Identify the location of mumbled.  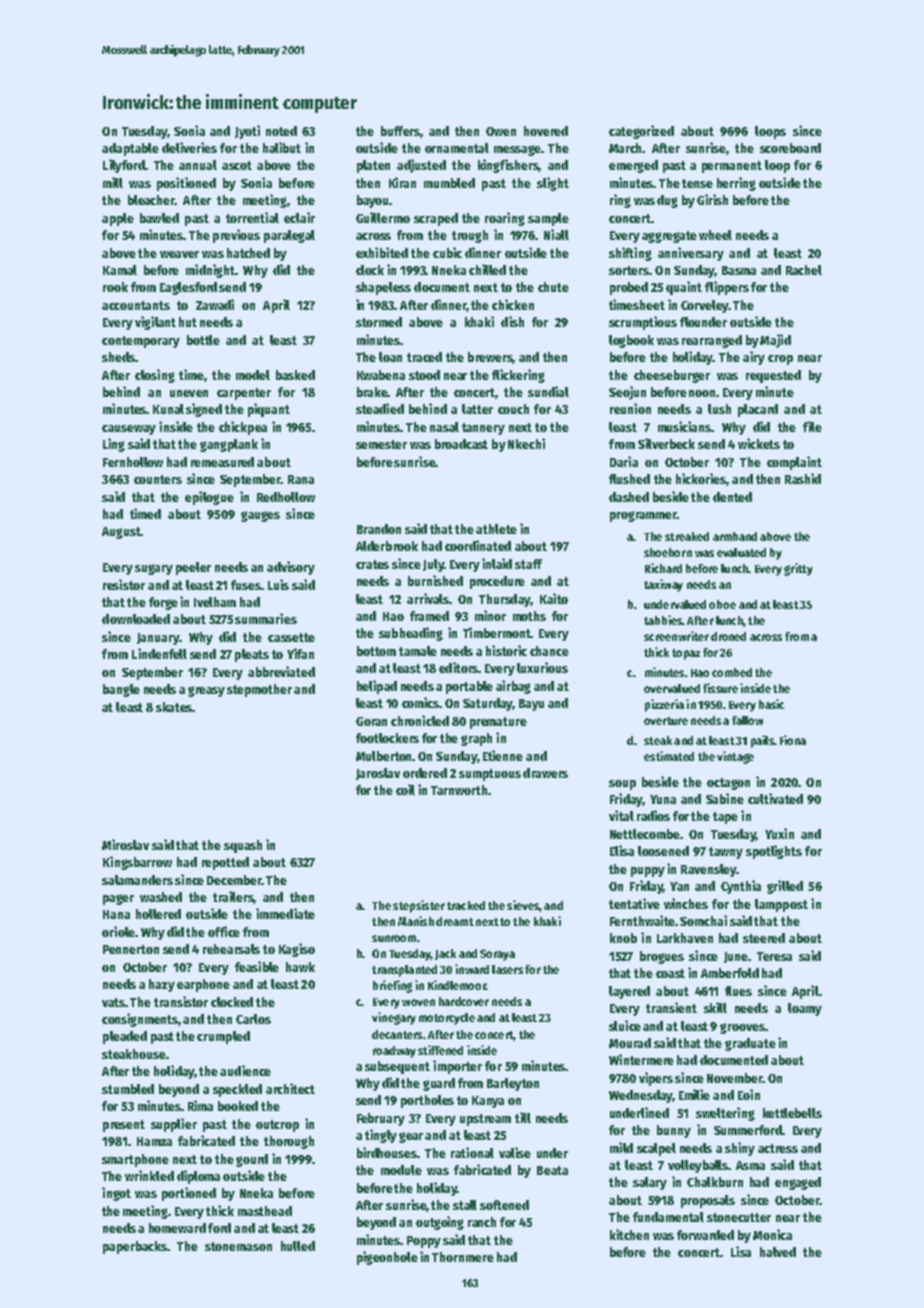
(449, 183).
